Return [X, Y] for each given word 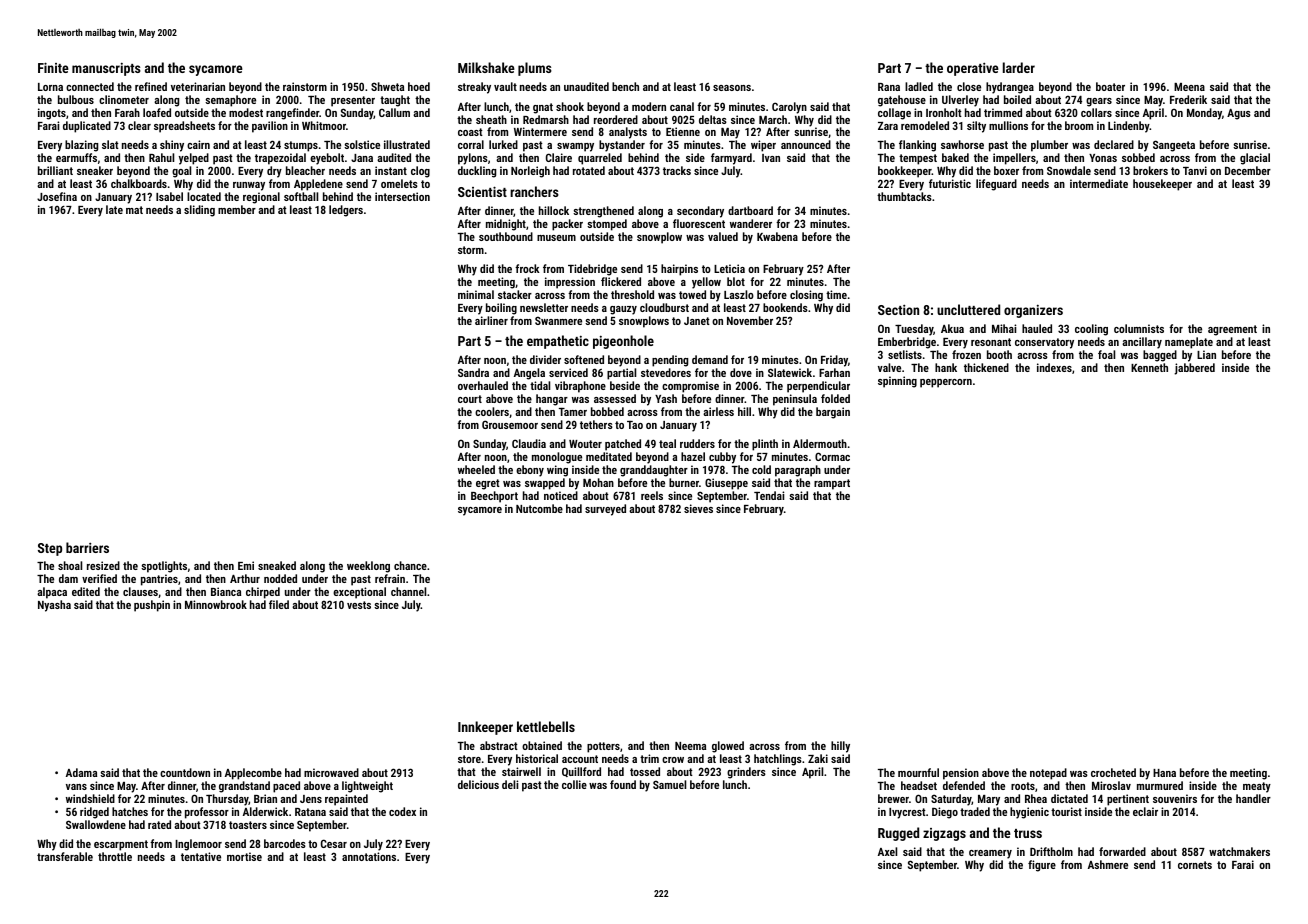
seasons [732, 88]
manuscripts [106, 69]
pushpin [152, 606]
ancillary [1142, 343]
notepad [1048, 774]
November [750, 320]
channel [408, 591]
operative [973, 69]
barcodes [285, 843]
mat [134, 210]
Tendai [769, 495]
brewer [893, 798]
